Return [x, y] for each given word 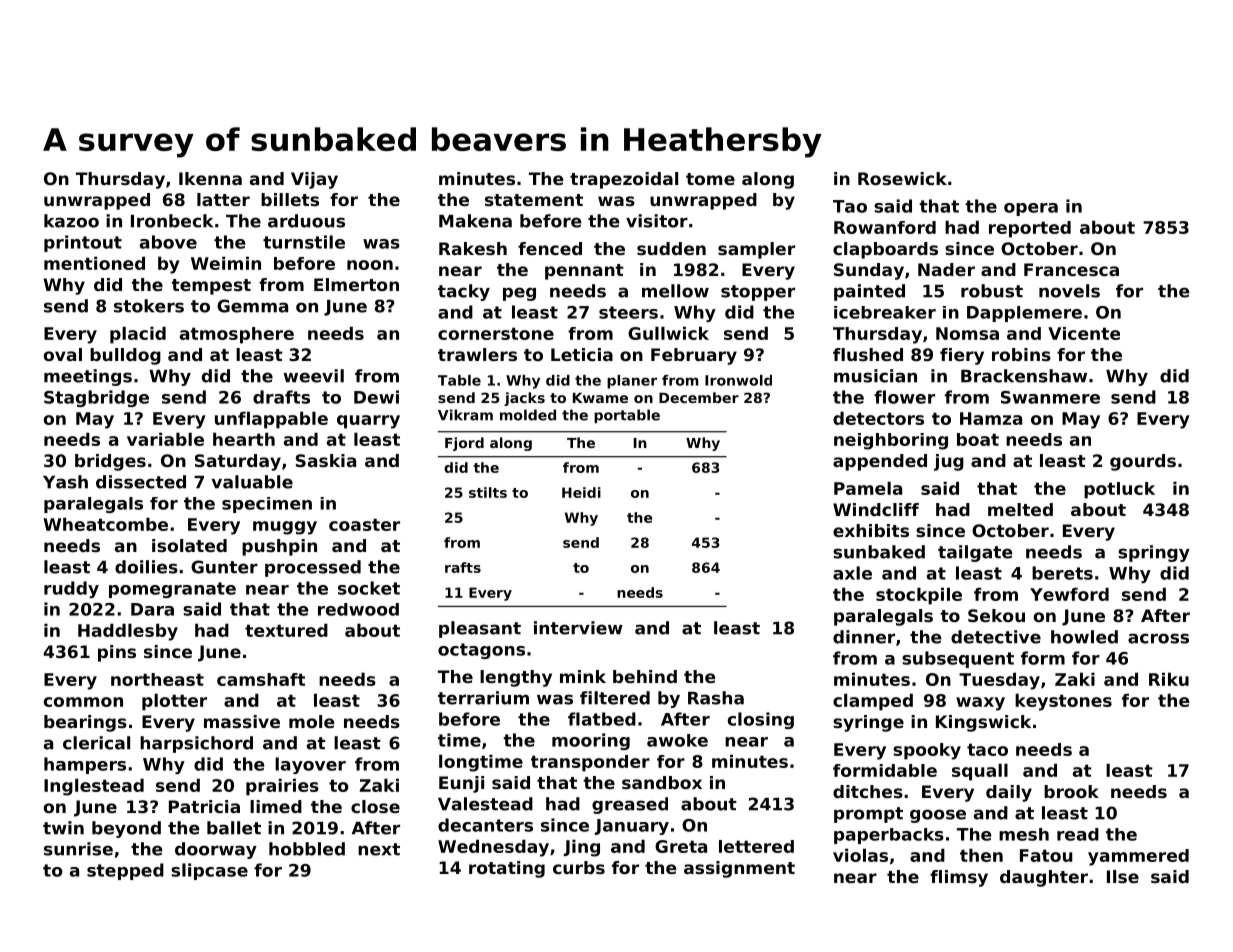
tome [710, 179]
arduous [306, 221]
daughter [1044, 878]
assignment [739, 869]
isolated [189, 545]
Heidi [581, 492]
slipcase [209, 871]
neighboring [891, 441]
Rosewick [902, 178]
